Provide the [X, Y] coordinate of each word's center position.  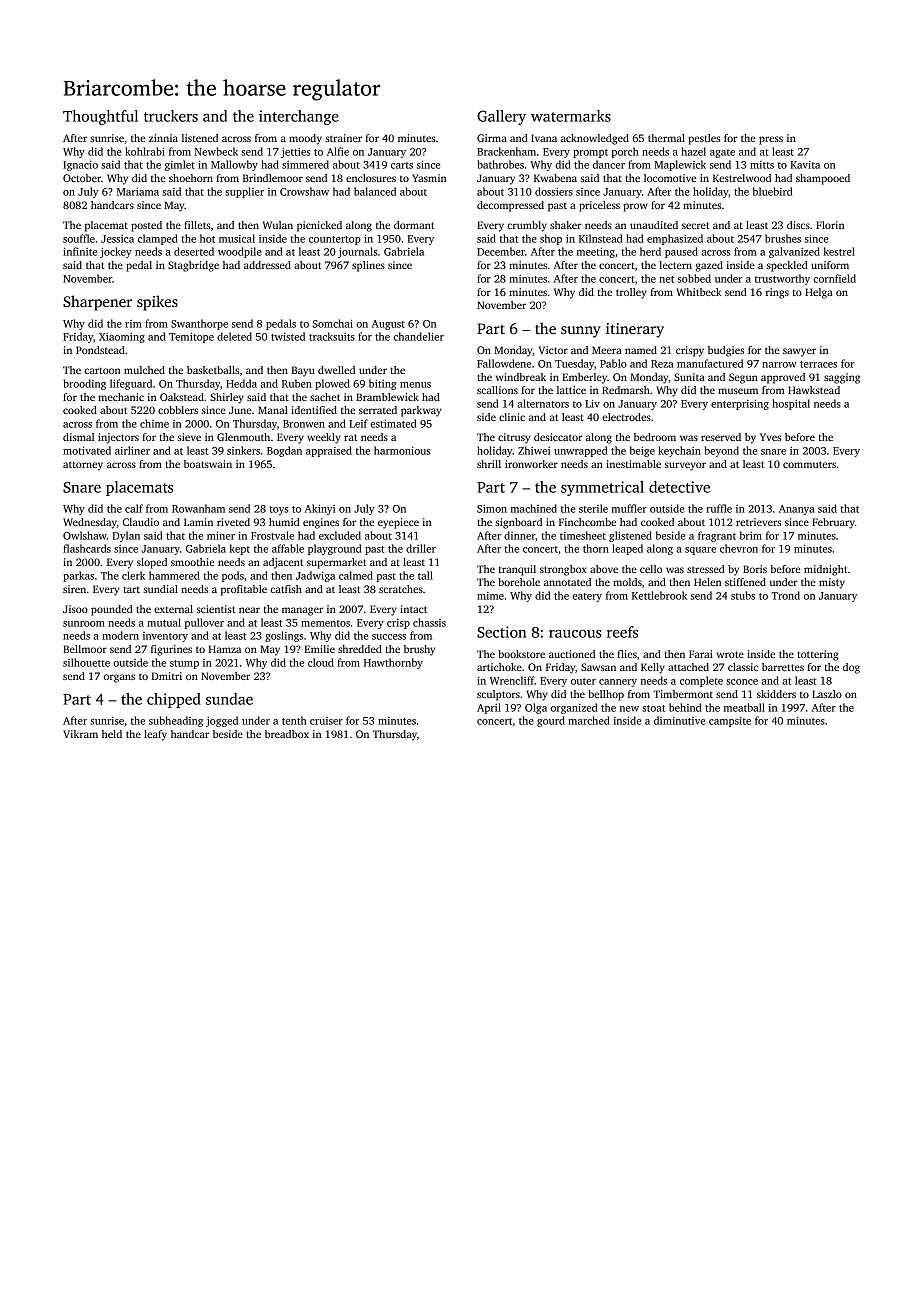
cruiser [326, 721]
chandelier [418, 336]
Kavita [805, 165]
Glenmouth [243, 437]
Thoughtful [100, 117]
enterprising [740, 405]
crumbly [527, 226]
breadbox [287, 734]
